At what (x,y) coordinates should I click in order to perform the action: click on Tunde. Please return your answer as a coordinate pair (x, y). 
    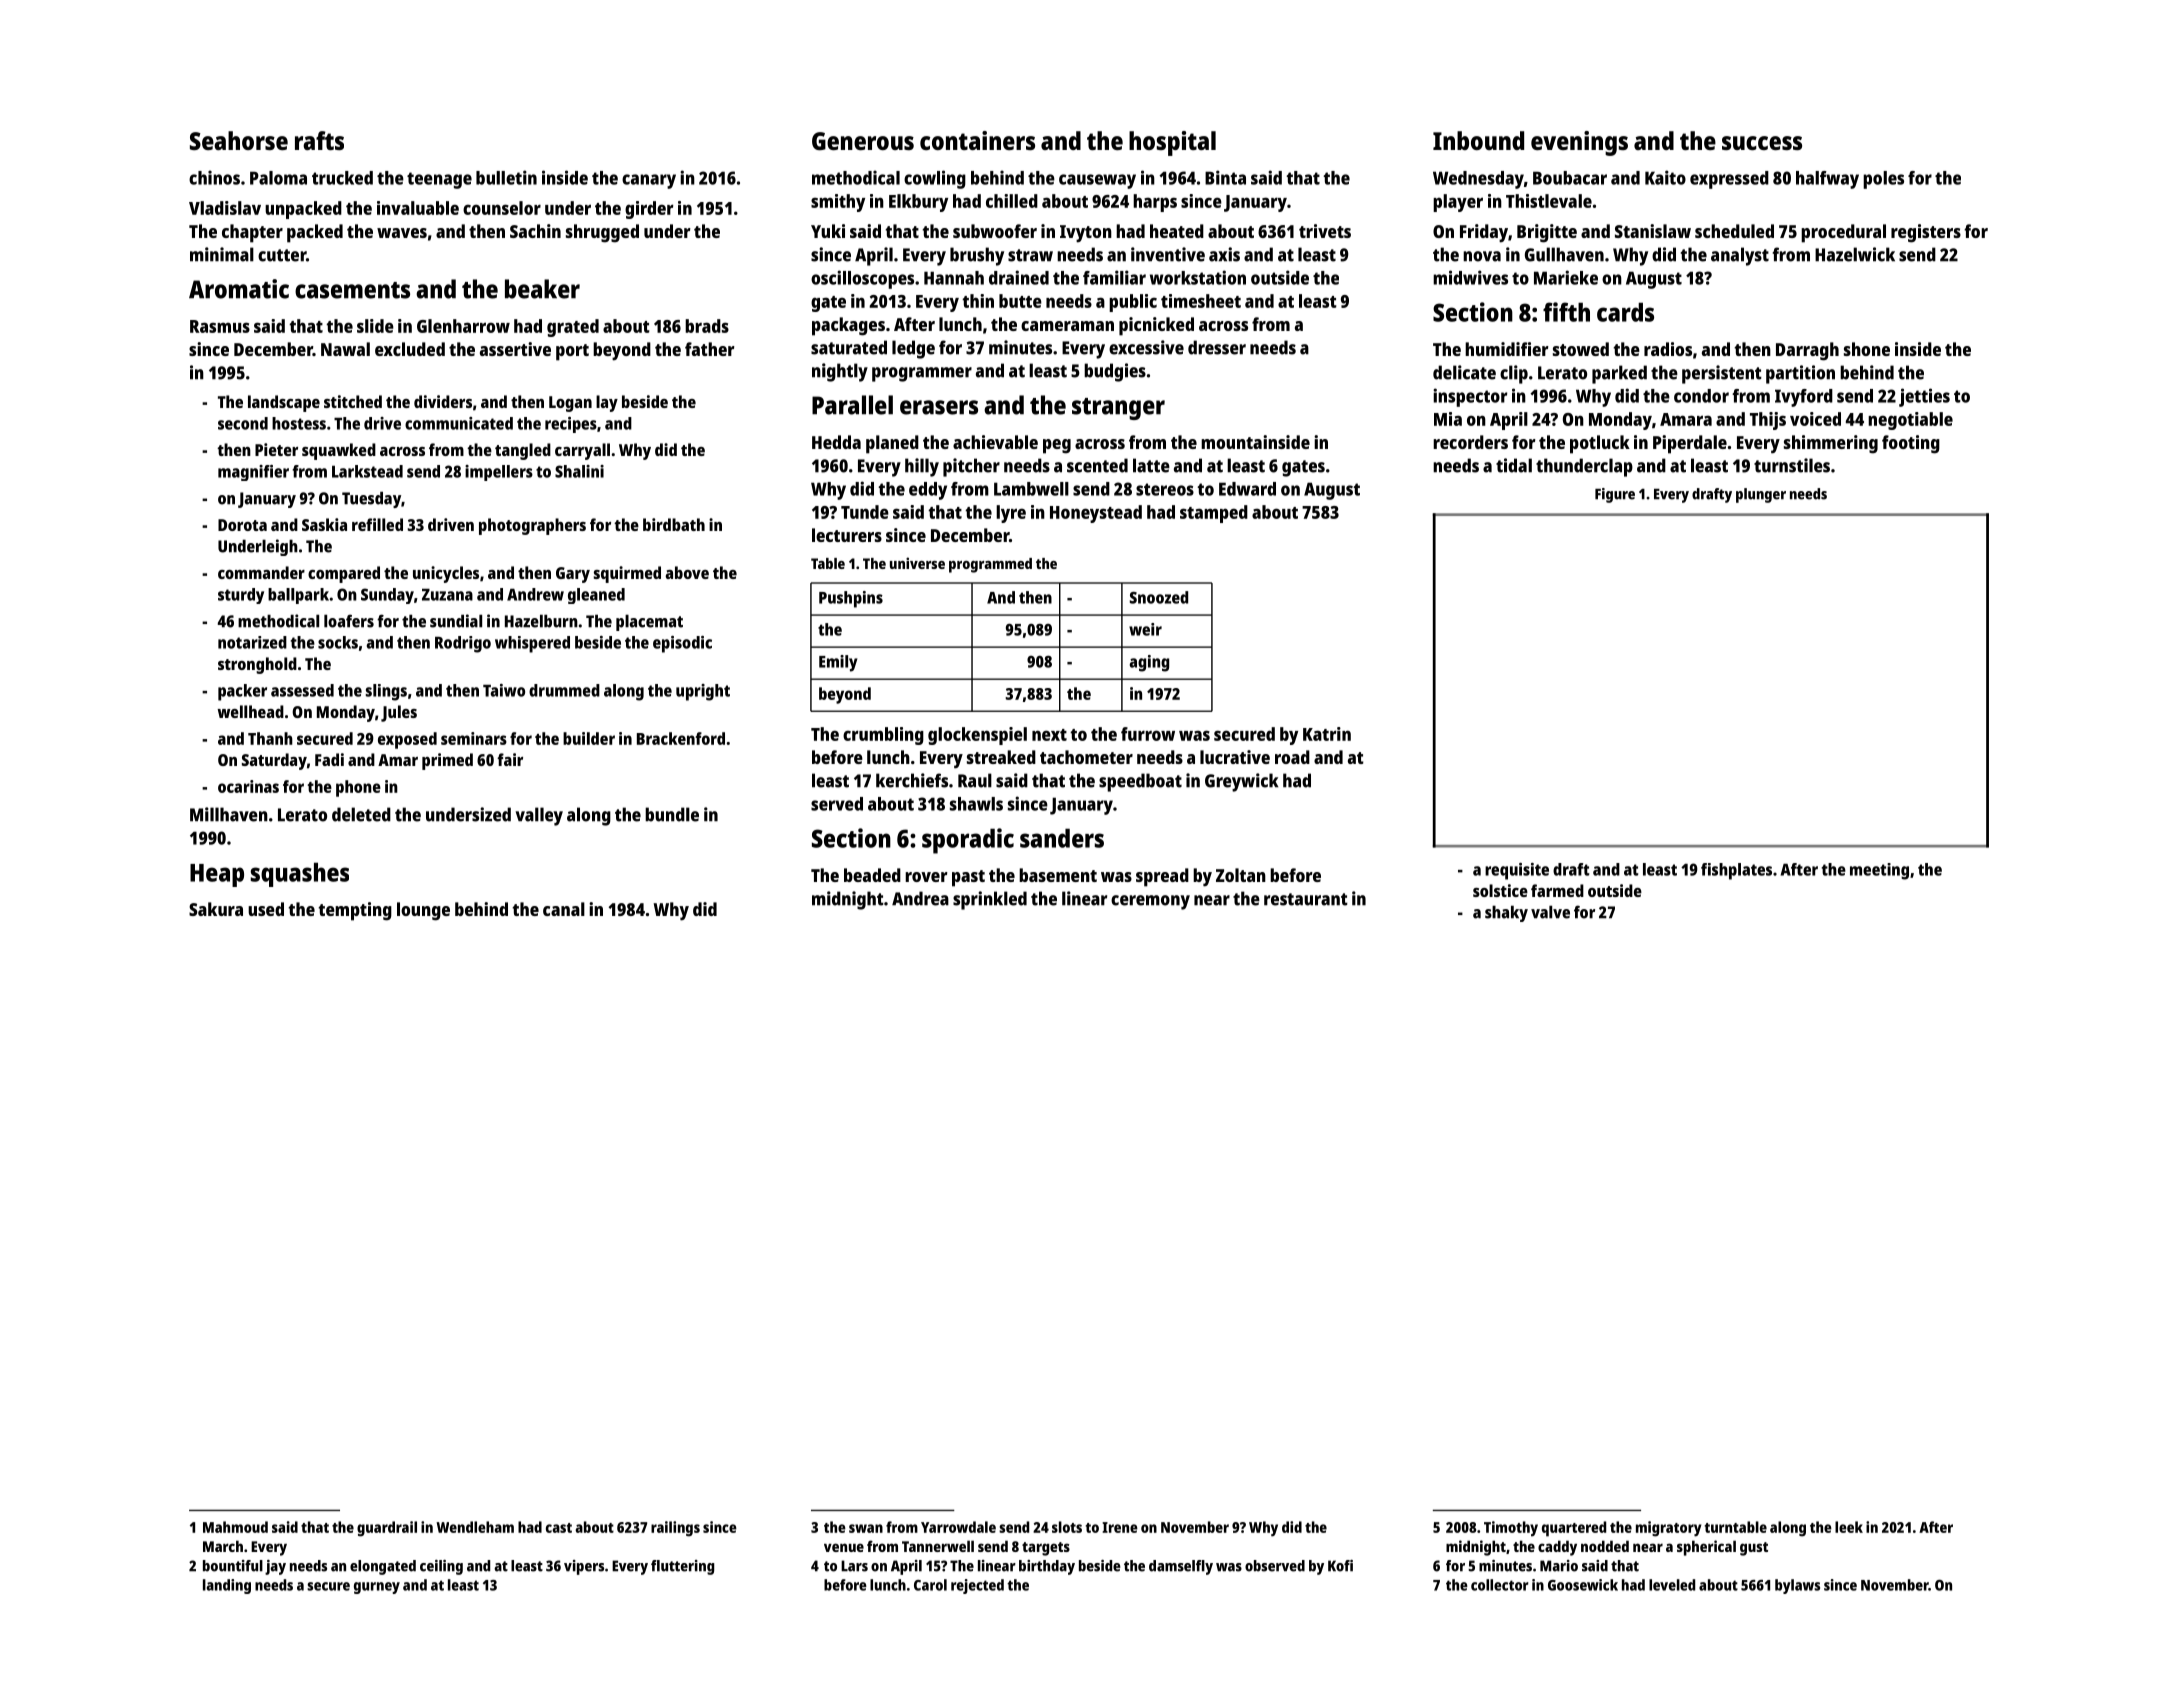
    Looking at the image, I should click on (865, 512).
